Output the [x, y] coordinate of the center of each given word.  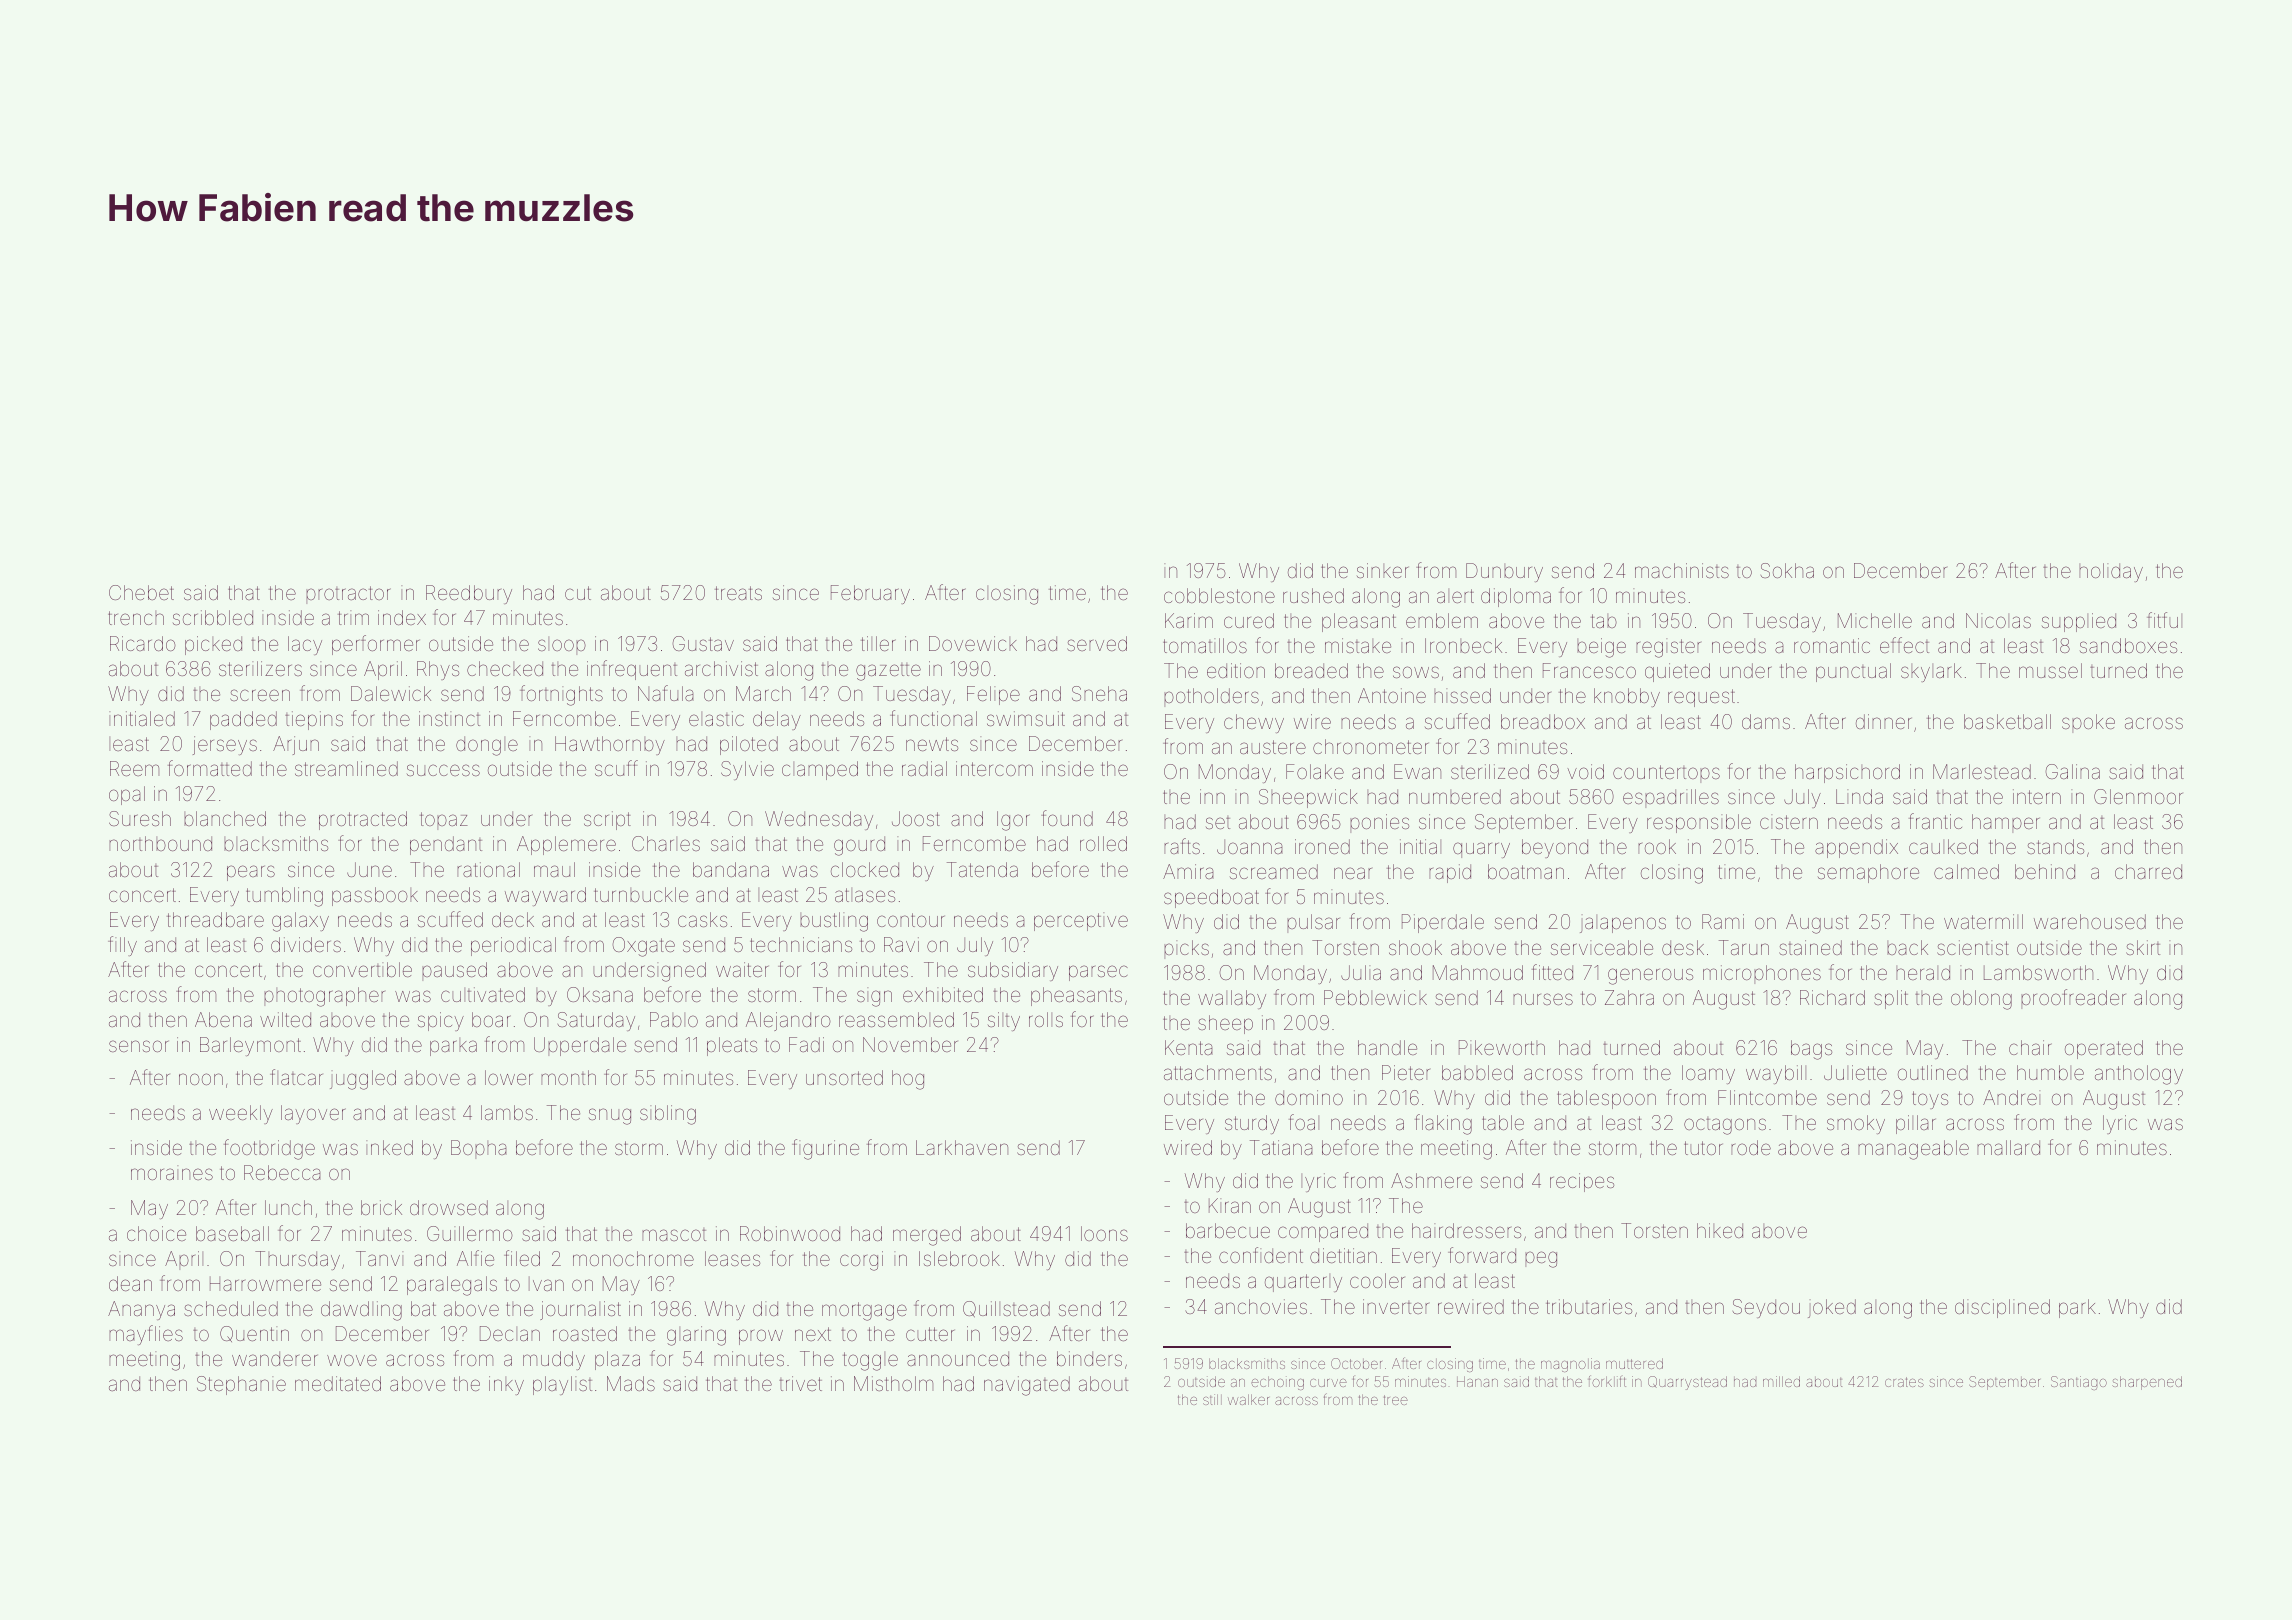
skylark [1931, 672]
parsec [1098, 973]
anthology [2139, 1075]
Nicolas [1998, 620]
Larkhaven [962, 1147]
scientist [1973, 947]
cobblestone [1219, 595]
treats [738, 593]
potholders [1211, 697]
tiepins [314, 720]
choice [156, 1233]
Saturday [596, 1021]
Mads [631, 1383]
